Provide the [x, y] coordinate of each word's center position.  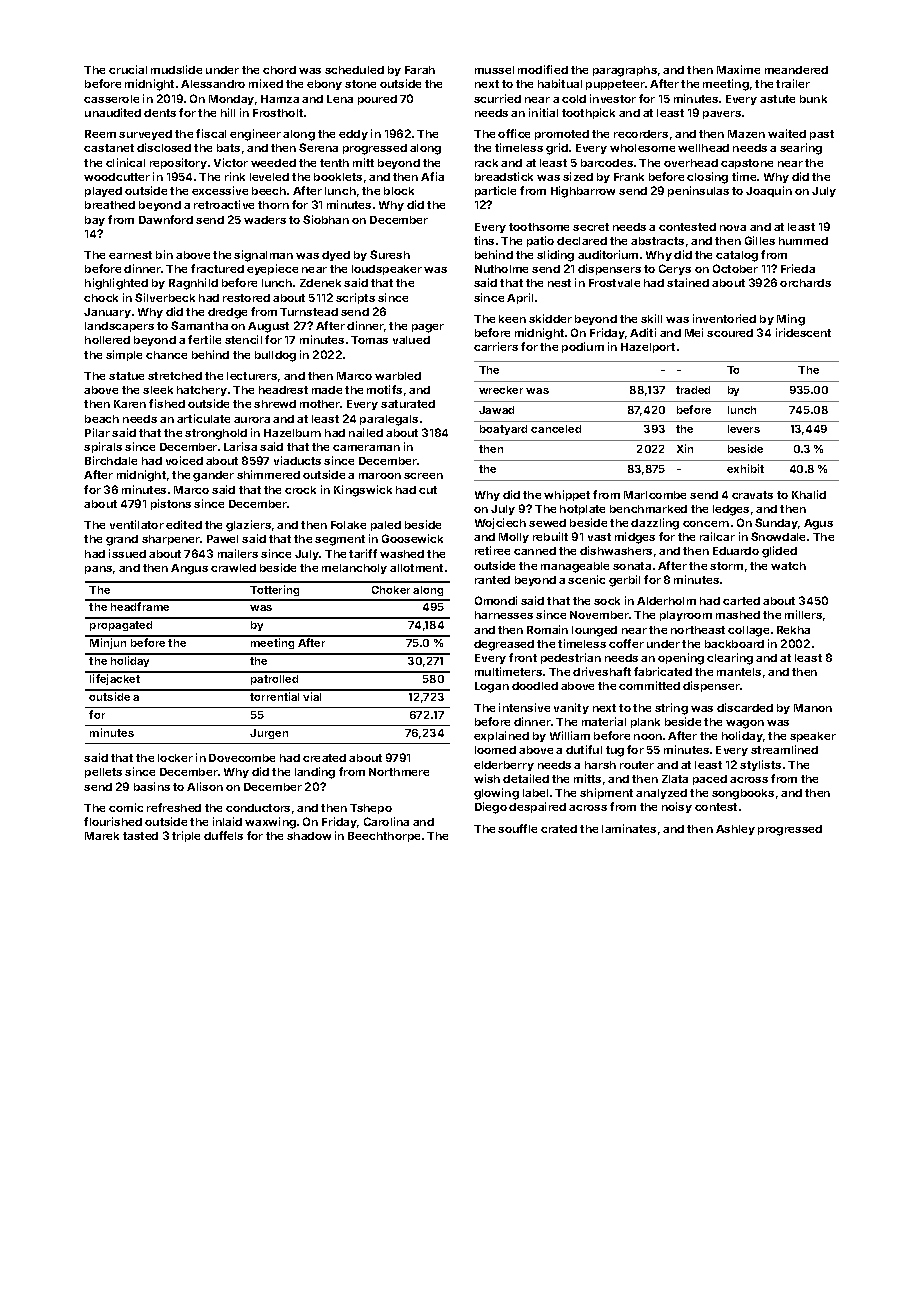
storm [726, 566]
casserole [111, 99]
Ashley [735, 830]
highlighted [116, 284]
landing [315, 773]
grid [557, 149]
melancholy [354, 569]
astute [777, 99]
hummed [803, 241]
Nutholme [501, 269]
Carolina [386, 821]
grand [122, 540]
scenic [586, 579]
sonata [632, 566]
